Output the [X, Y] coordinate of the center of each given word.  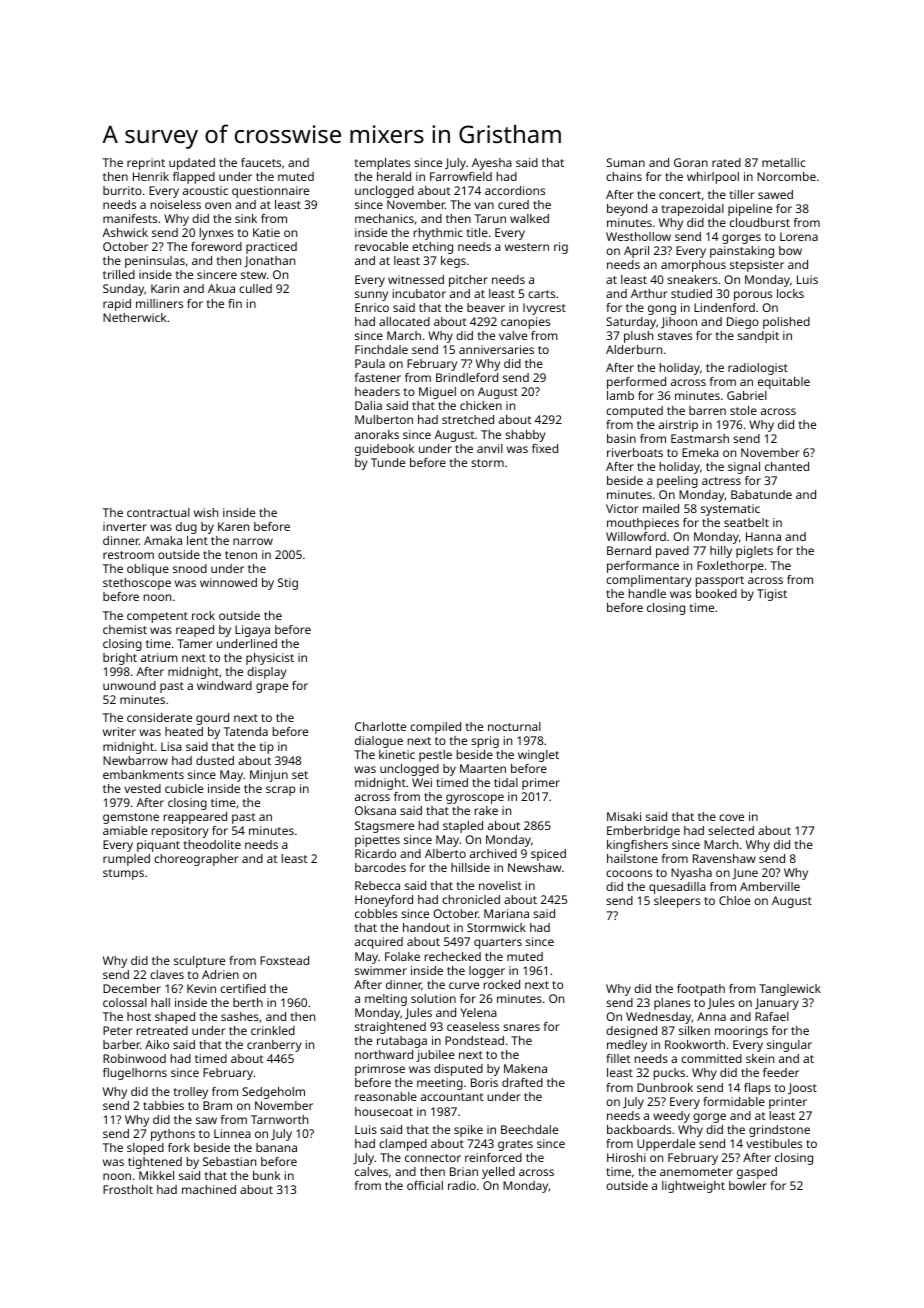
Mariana [506, 913]
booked [716, 593]
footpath [701, 990]
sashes [240, 1016]
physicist [270, 659]
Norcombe [786, 176]
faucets [261, 162]
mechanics [384, 218]
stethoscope [137, 584]
